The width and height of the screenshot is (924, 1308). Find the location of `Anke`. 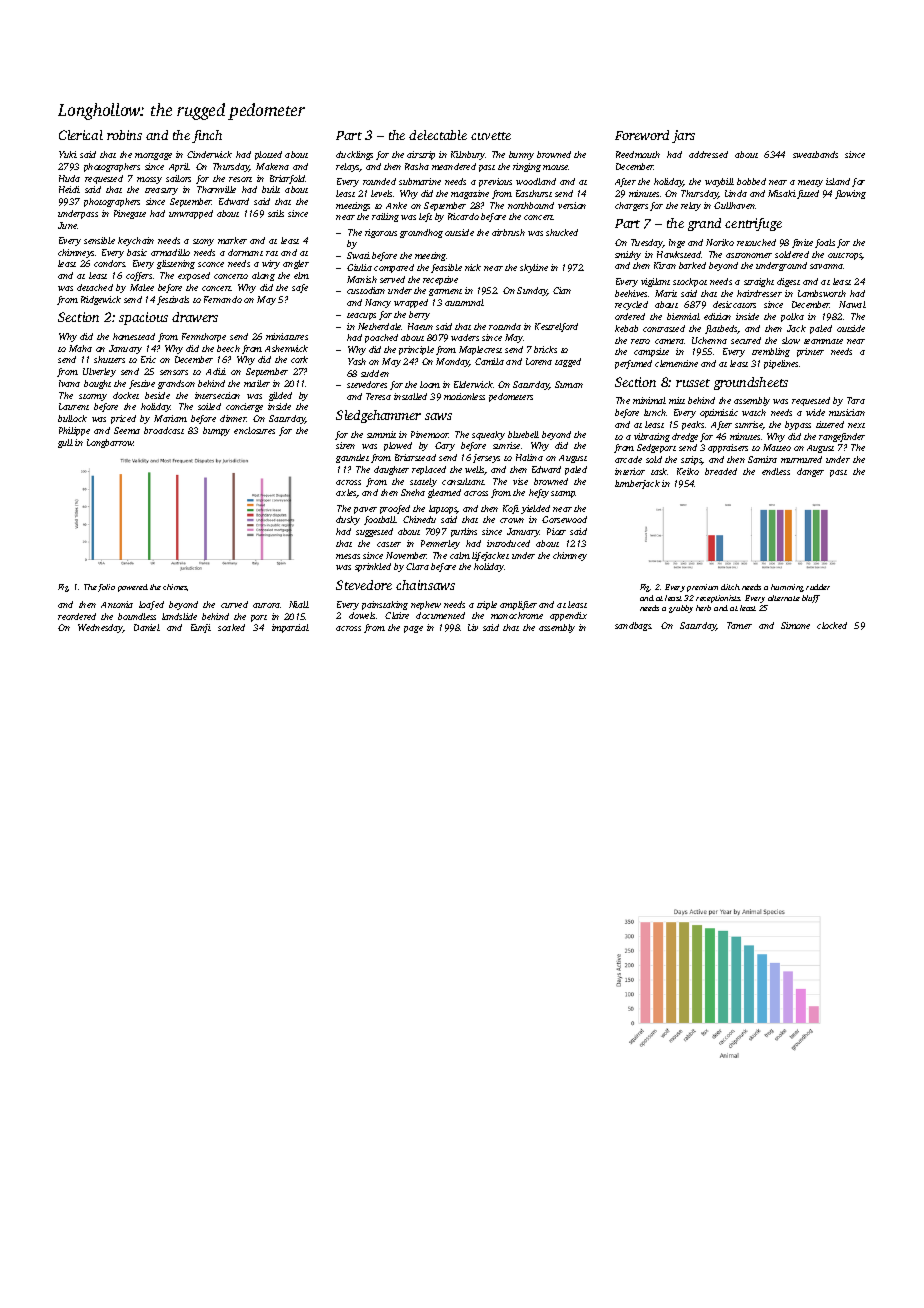

Anke is located at coordinates (396, 205).
